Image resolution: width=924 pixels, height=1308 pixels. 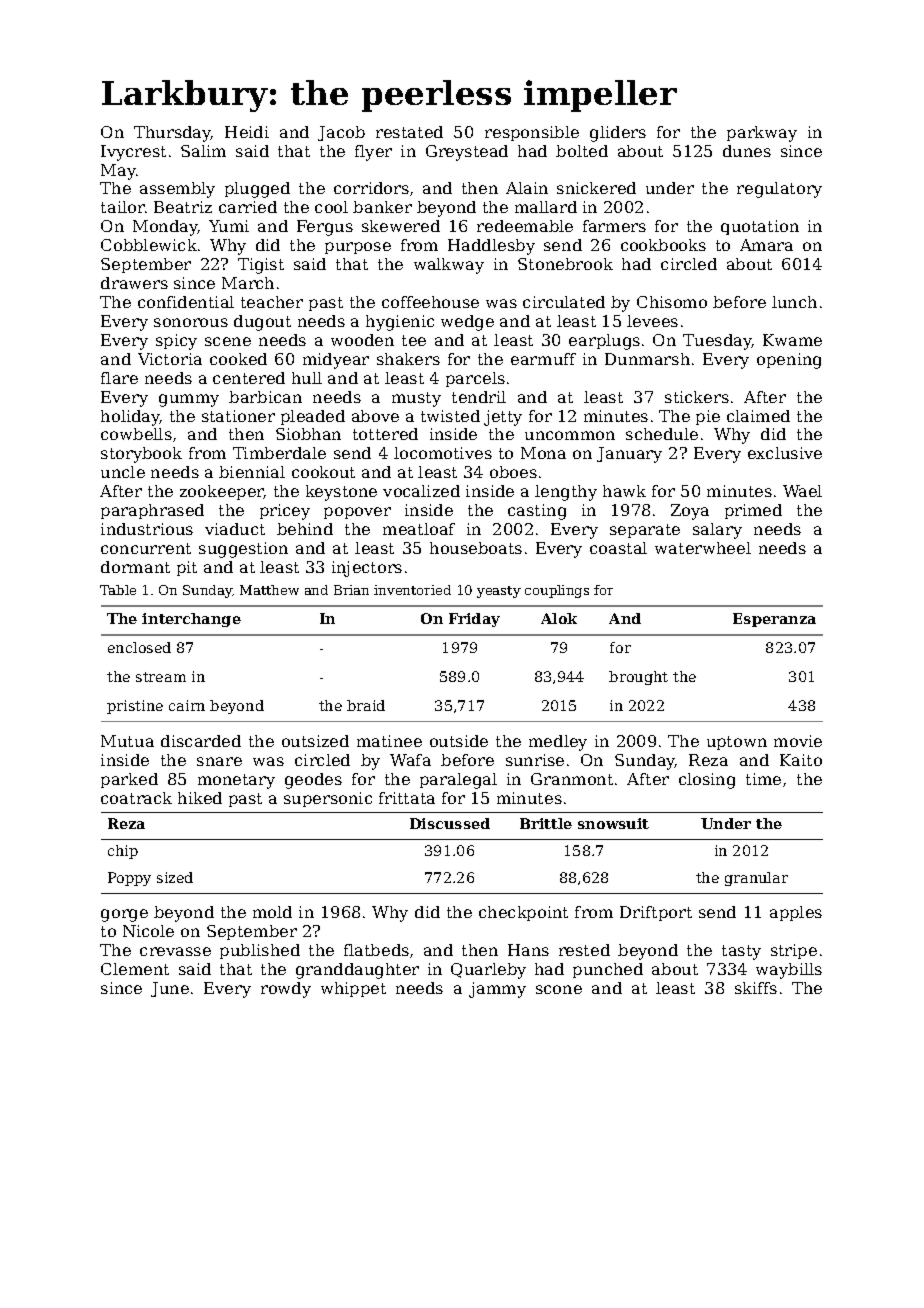 I want to click on mold, so click(x=272, y=912).
